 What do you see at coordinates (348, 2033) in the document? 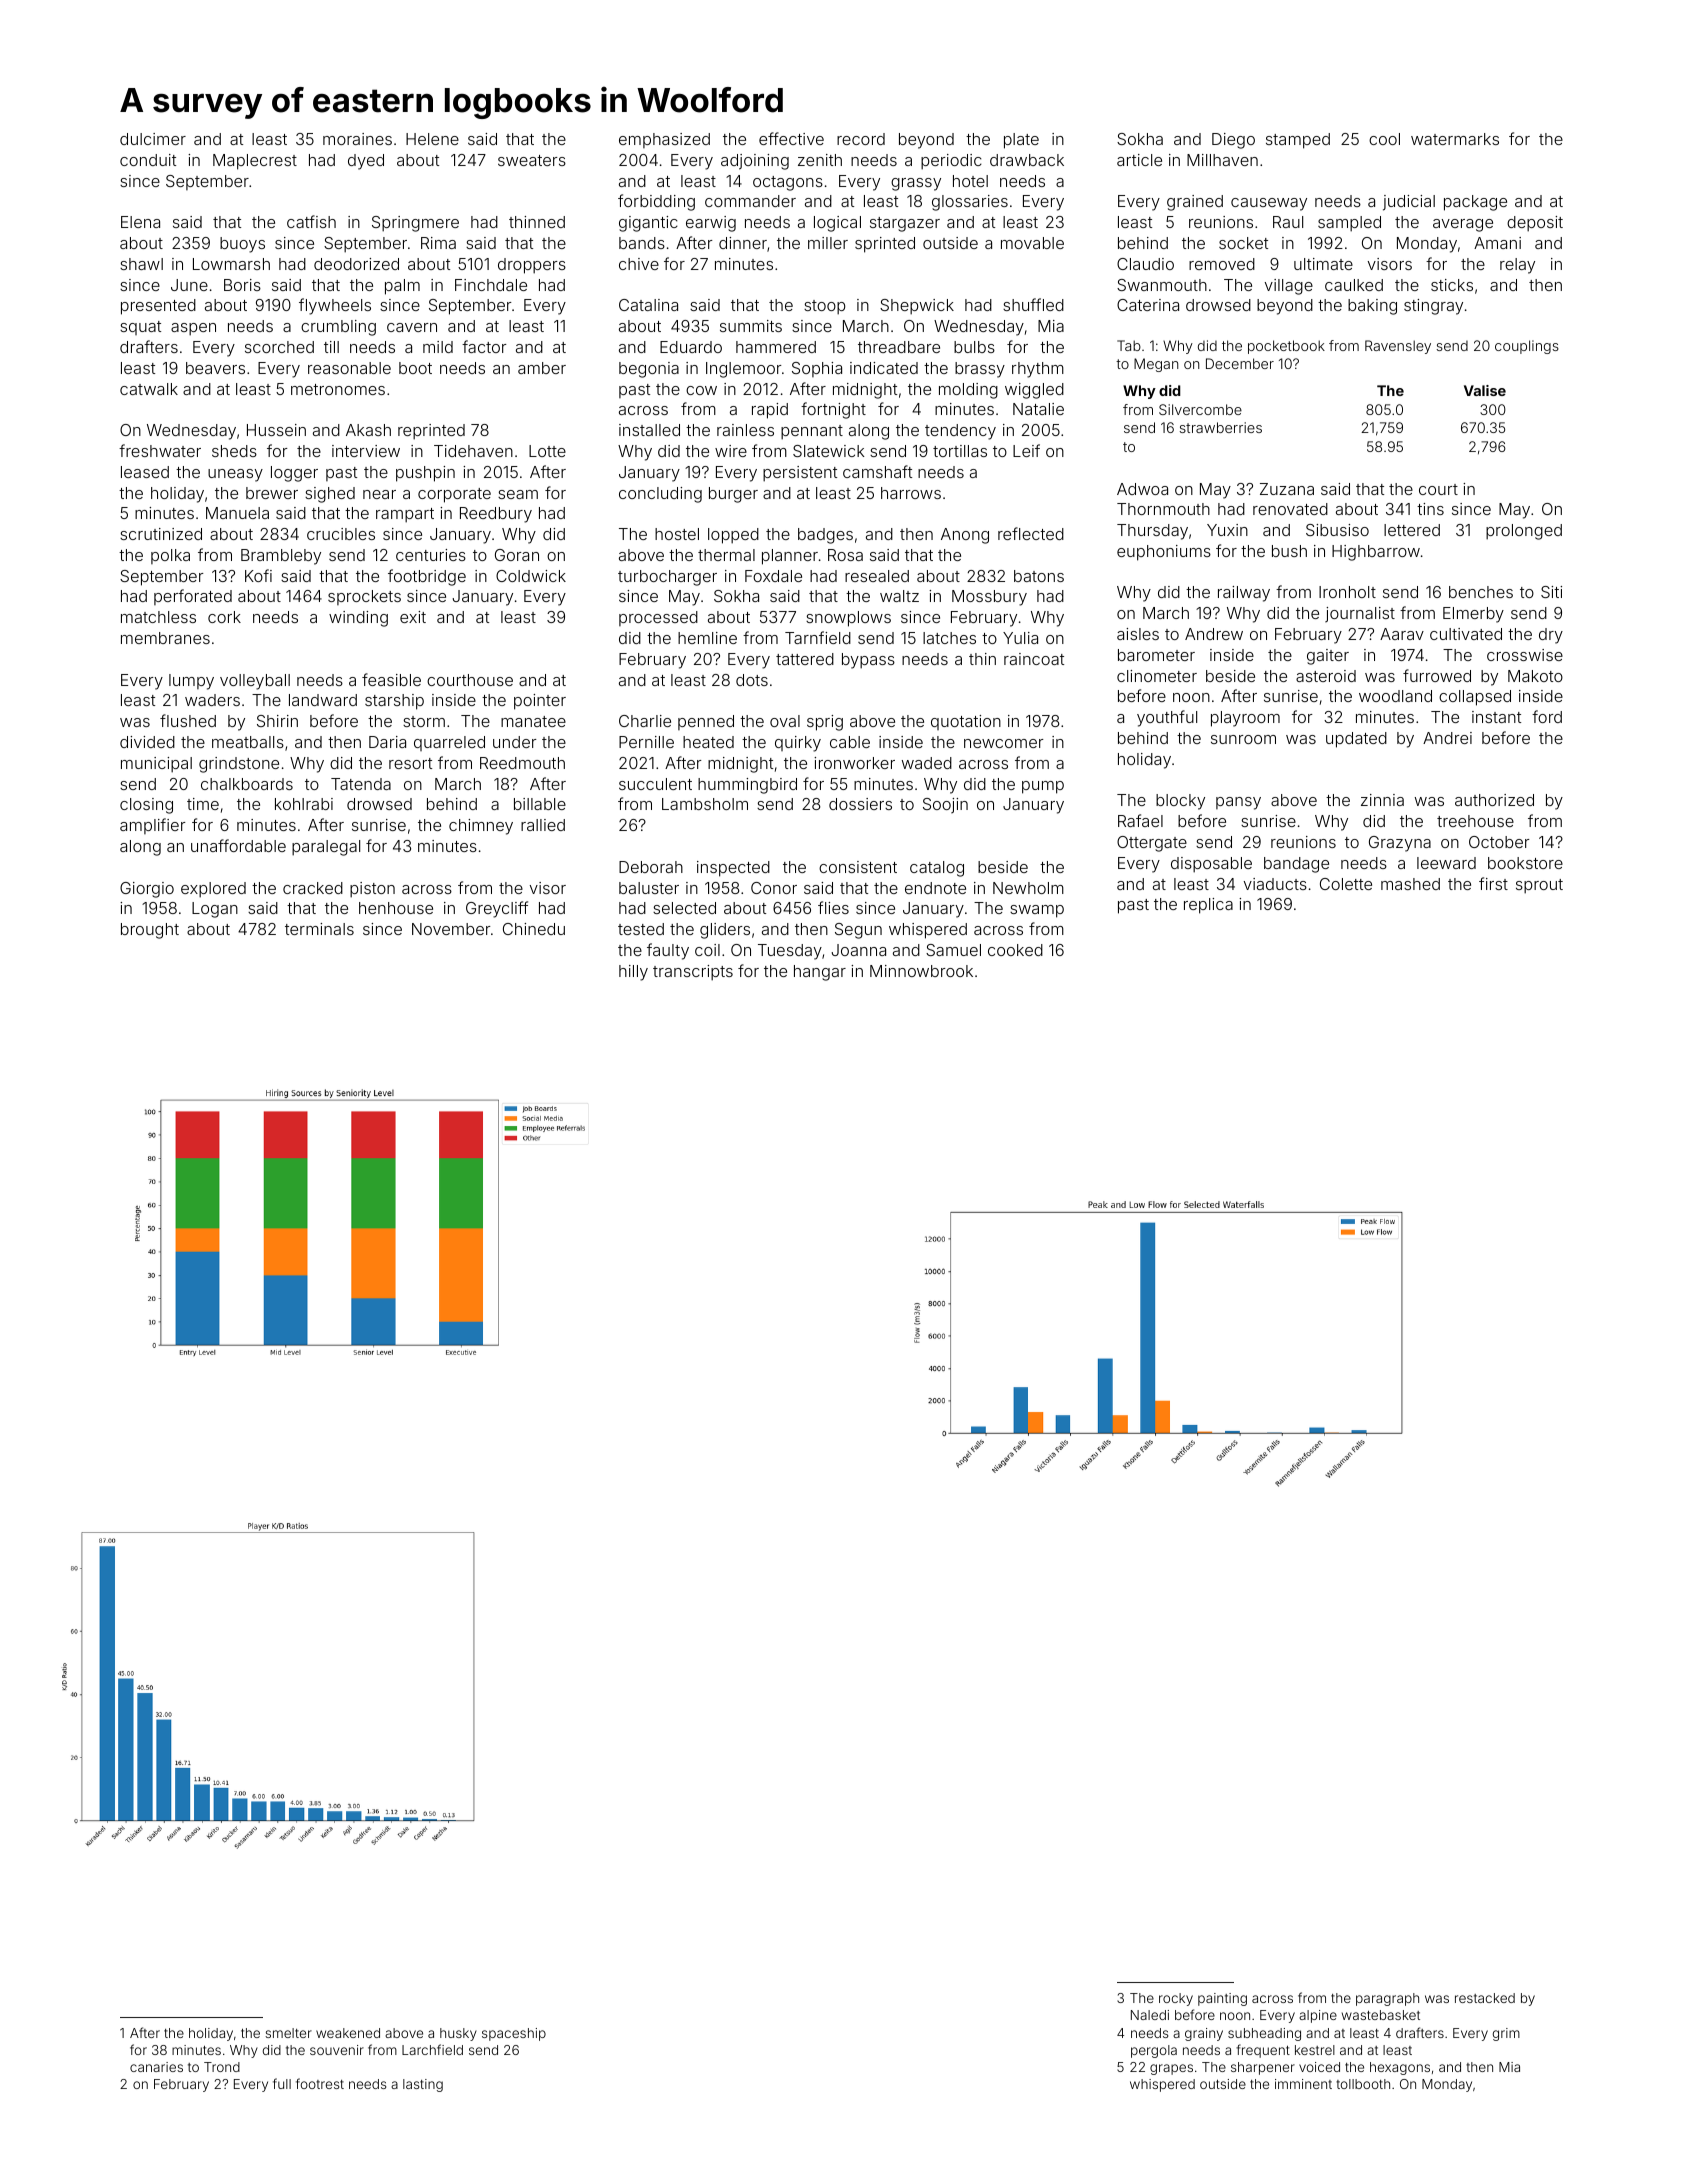
I see `weakened` at bounding box center [348, 2033].
